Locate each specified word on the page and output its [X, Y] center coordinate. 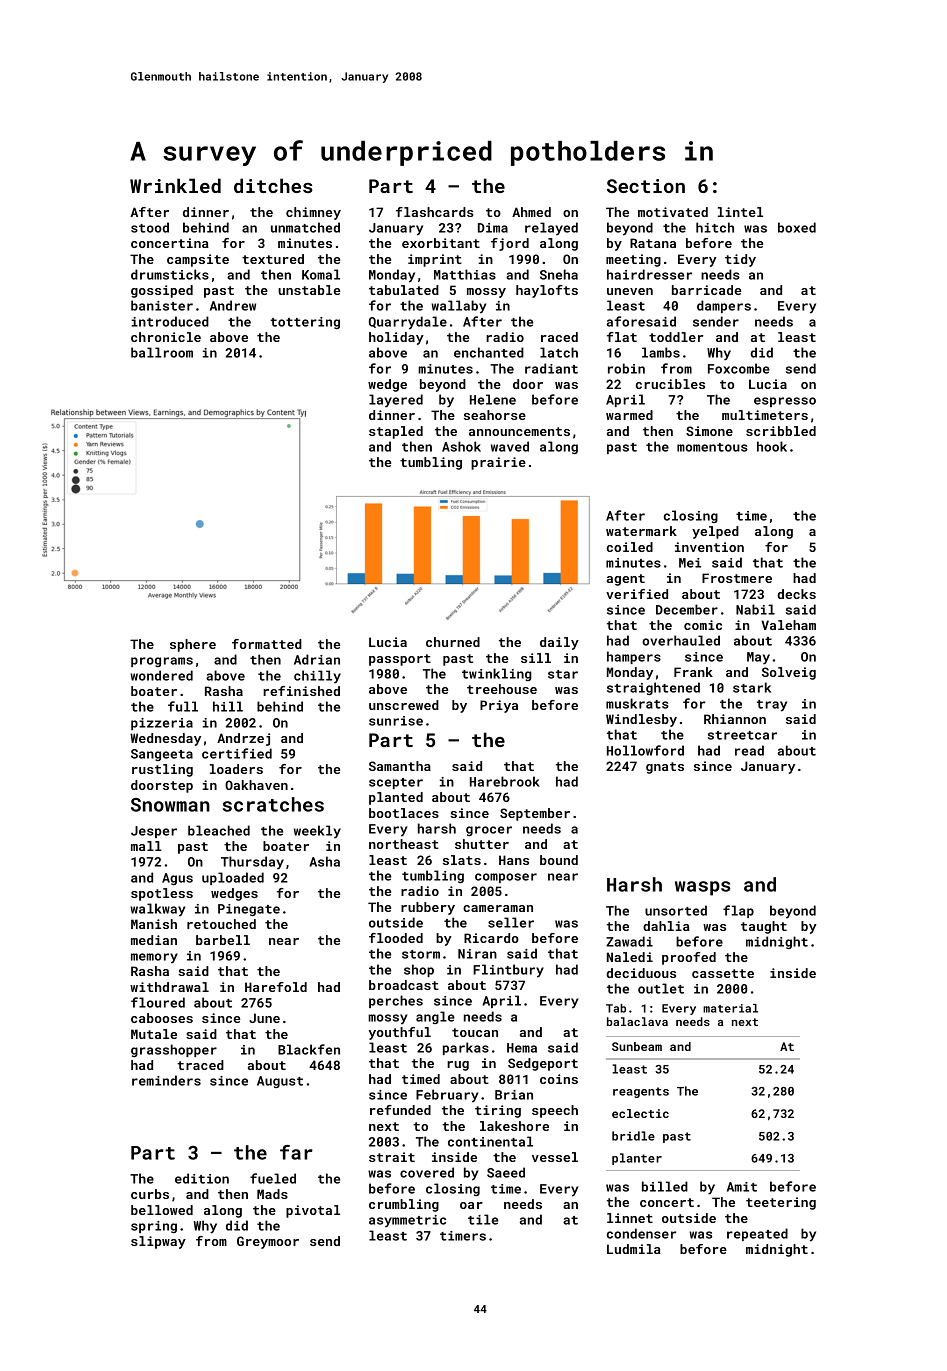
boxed [797, 227]
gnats [665, 768]
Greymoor [268, 1242]
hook [772, 446]
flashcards [435, 212]
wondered [161, 675]
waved [510, 446]
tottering [305, 323]
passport [400, 660]
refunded [400, 1110]
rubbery [428, 908]
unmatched [305, 227]
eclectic [640, 1113]
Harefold [276, 987]
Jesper [154, 832]
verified [637, 594]
